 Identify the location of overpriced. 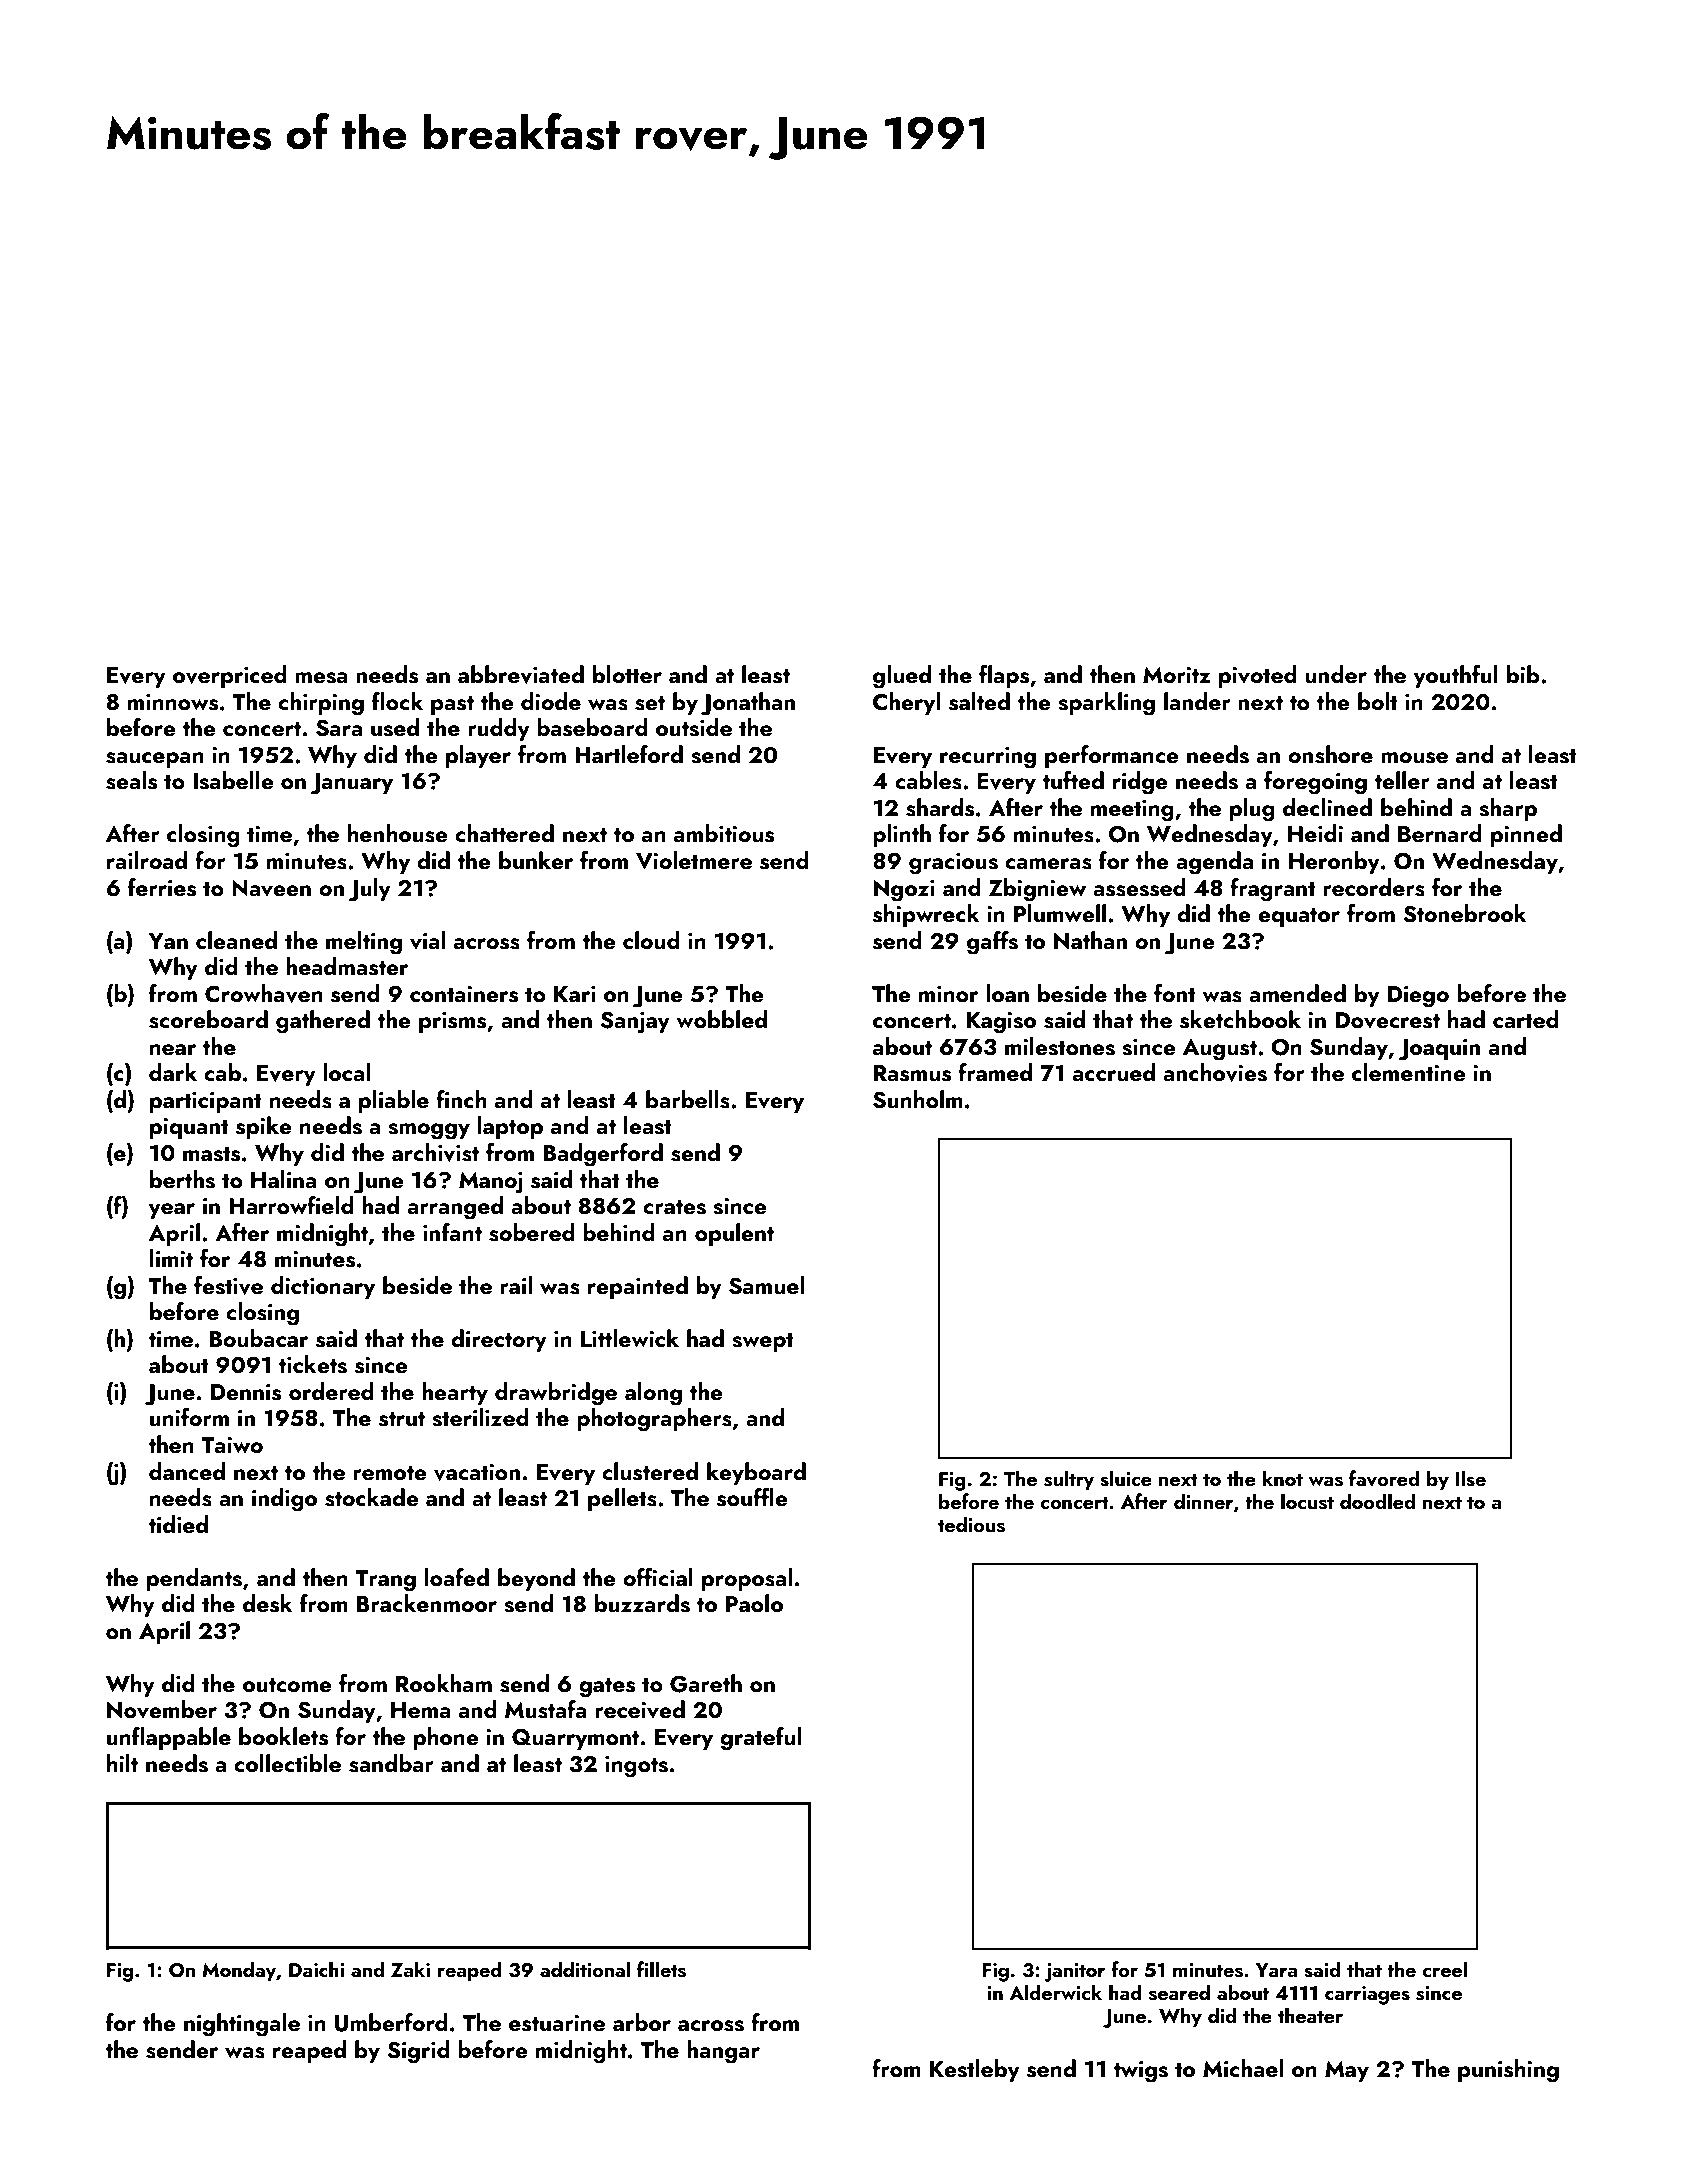
(230, 676).
